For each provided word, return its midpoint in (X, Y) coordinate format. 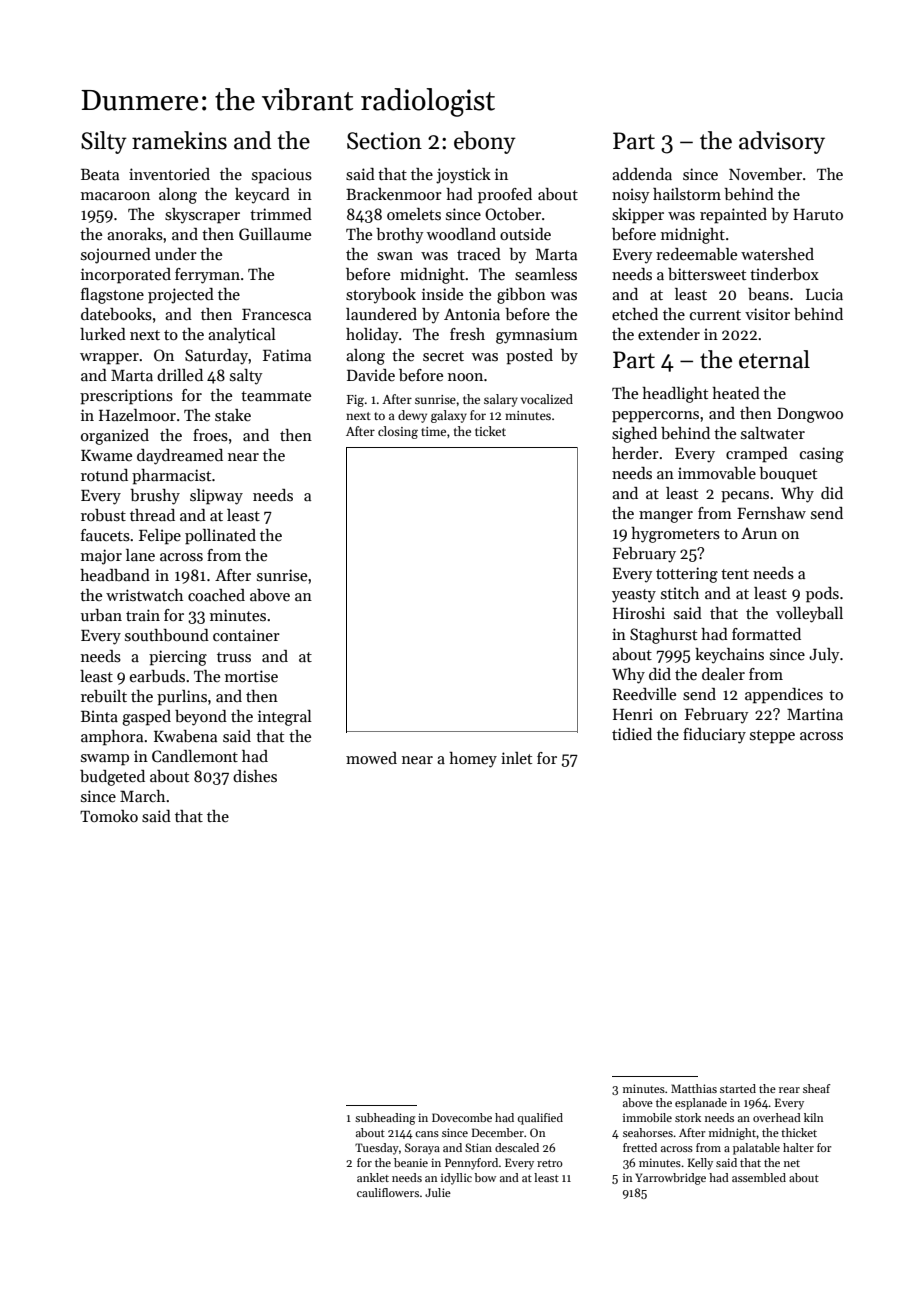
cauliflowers (388, 1192)
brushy (155, 497)
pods (822, 595)
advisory (782, 142)
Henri (633, 714)
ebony (485, 142)
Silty (104, 142)
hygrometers (675, 535)
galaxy (449, 416)
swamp (105, 760)
